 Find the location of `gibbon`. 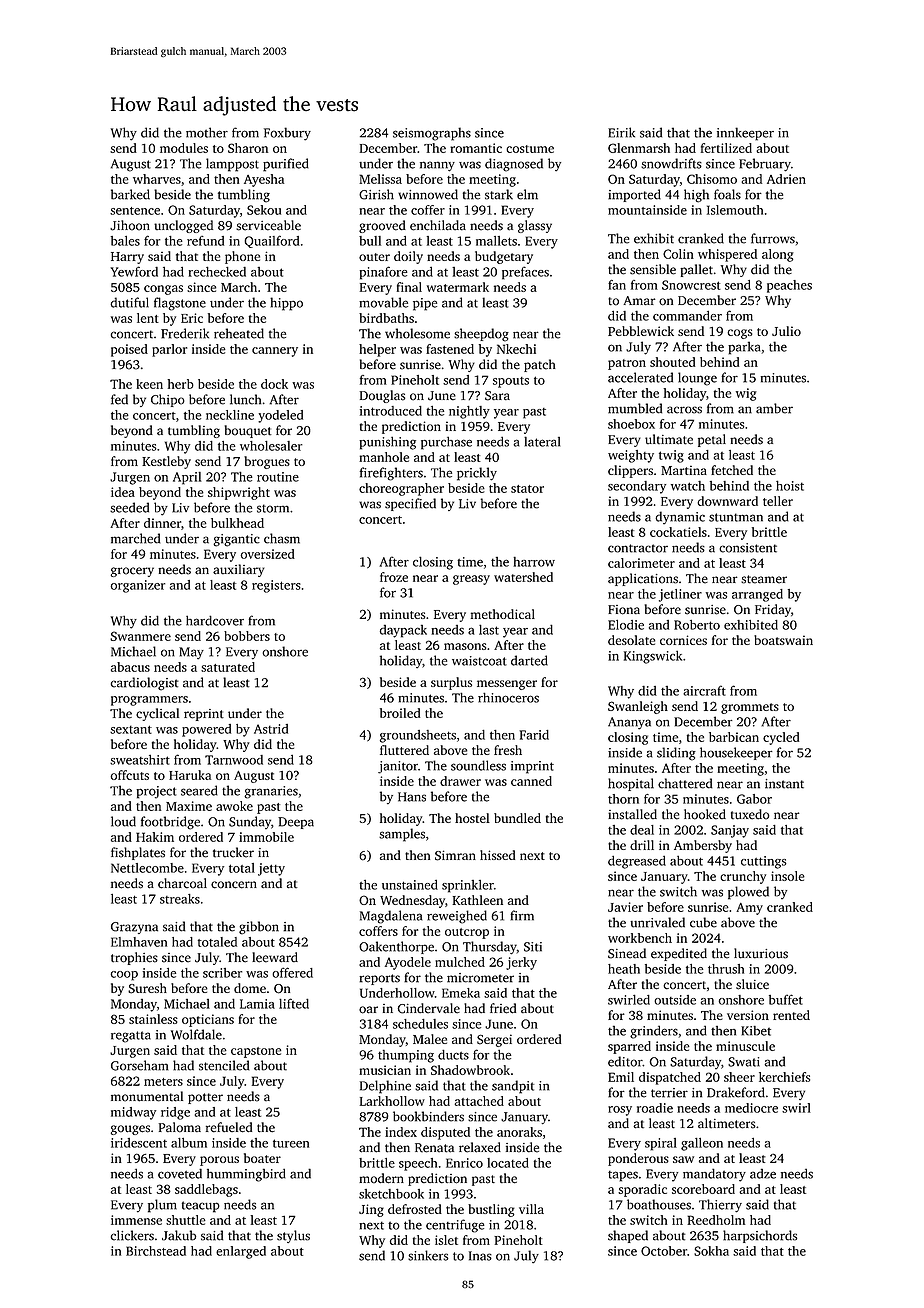

gibbon is located at coordinates (259, 928).
